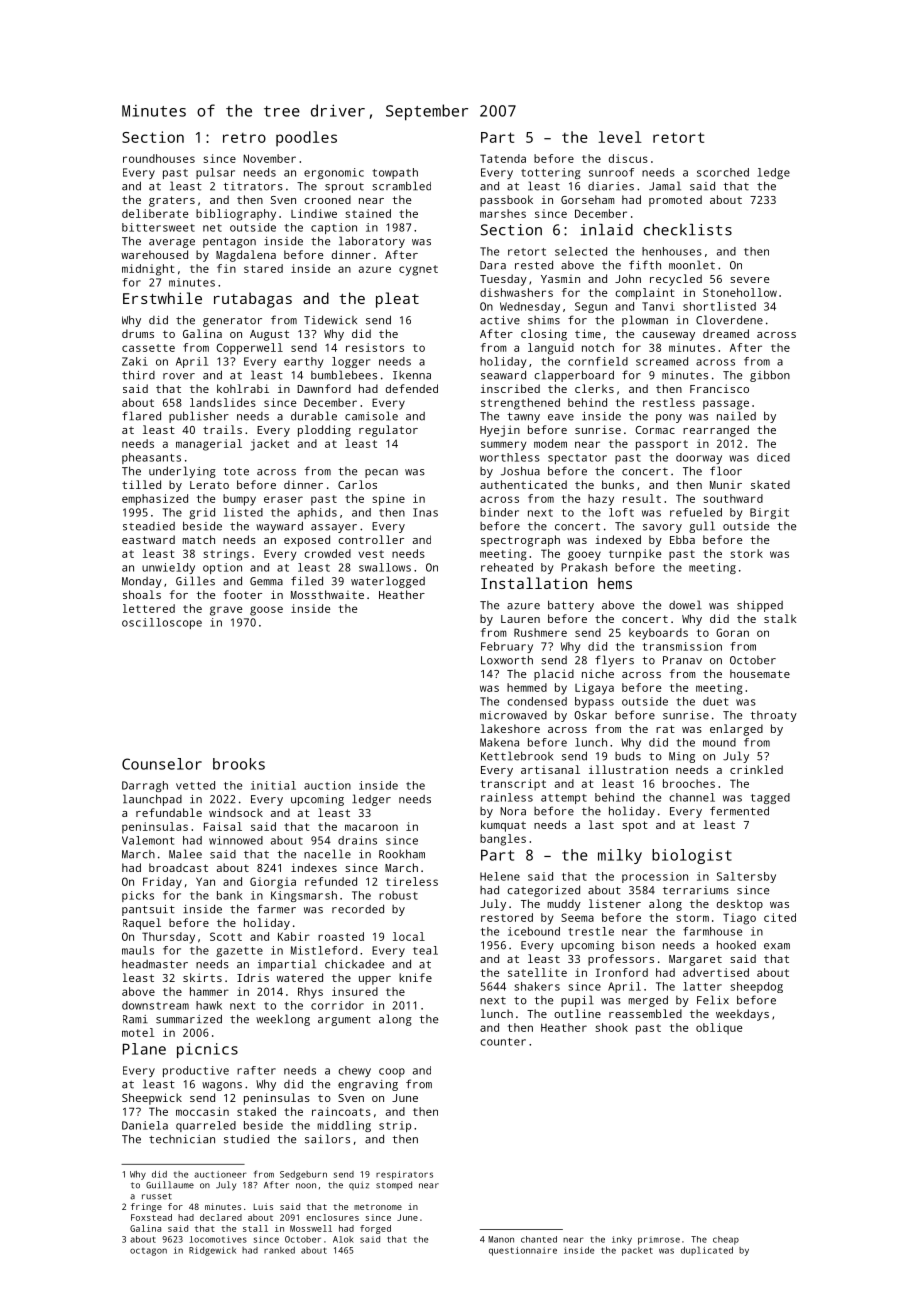 This page has width=924, height=1308. Describe the element at coordinates (719, 1029) in the page. I see `oblique` at that location.
